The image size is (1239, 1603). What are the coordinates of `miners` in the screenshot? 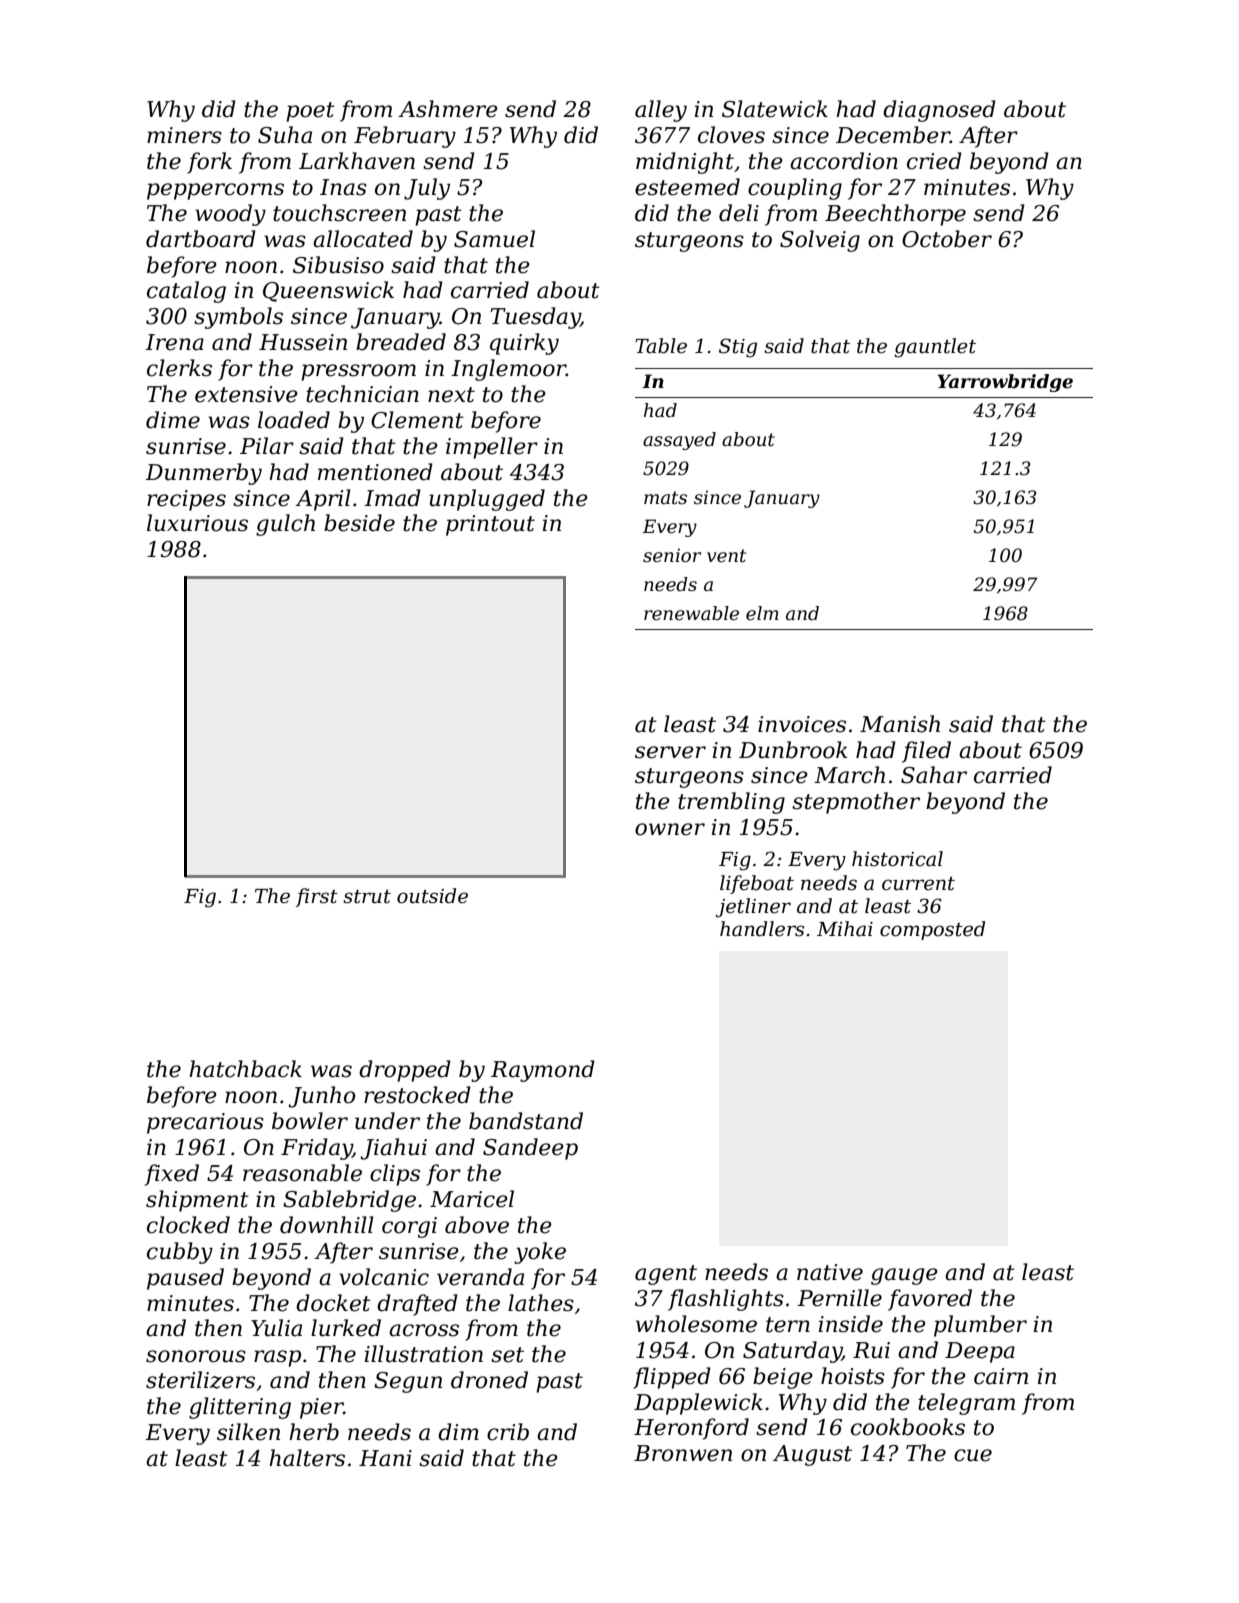 It's located at (184, 135).
